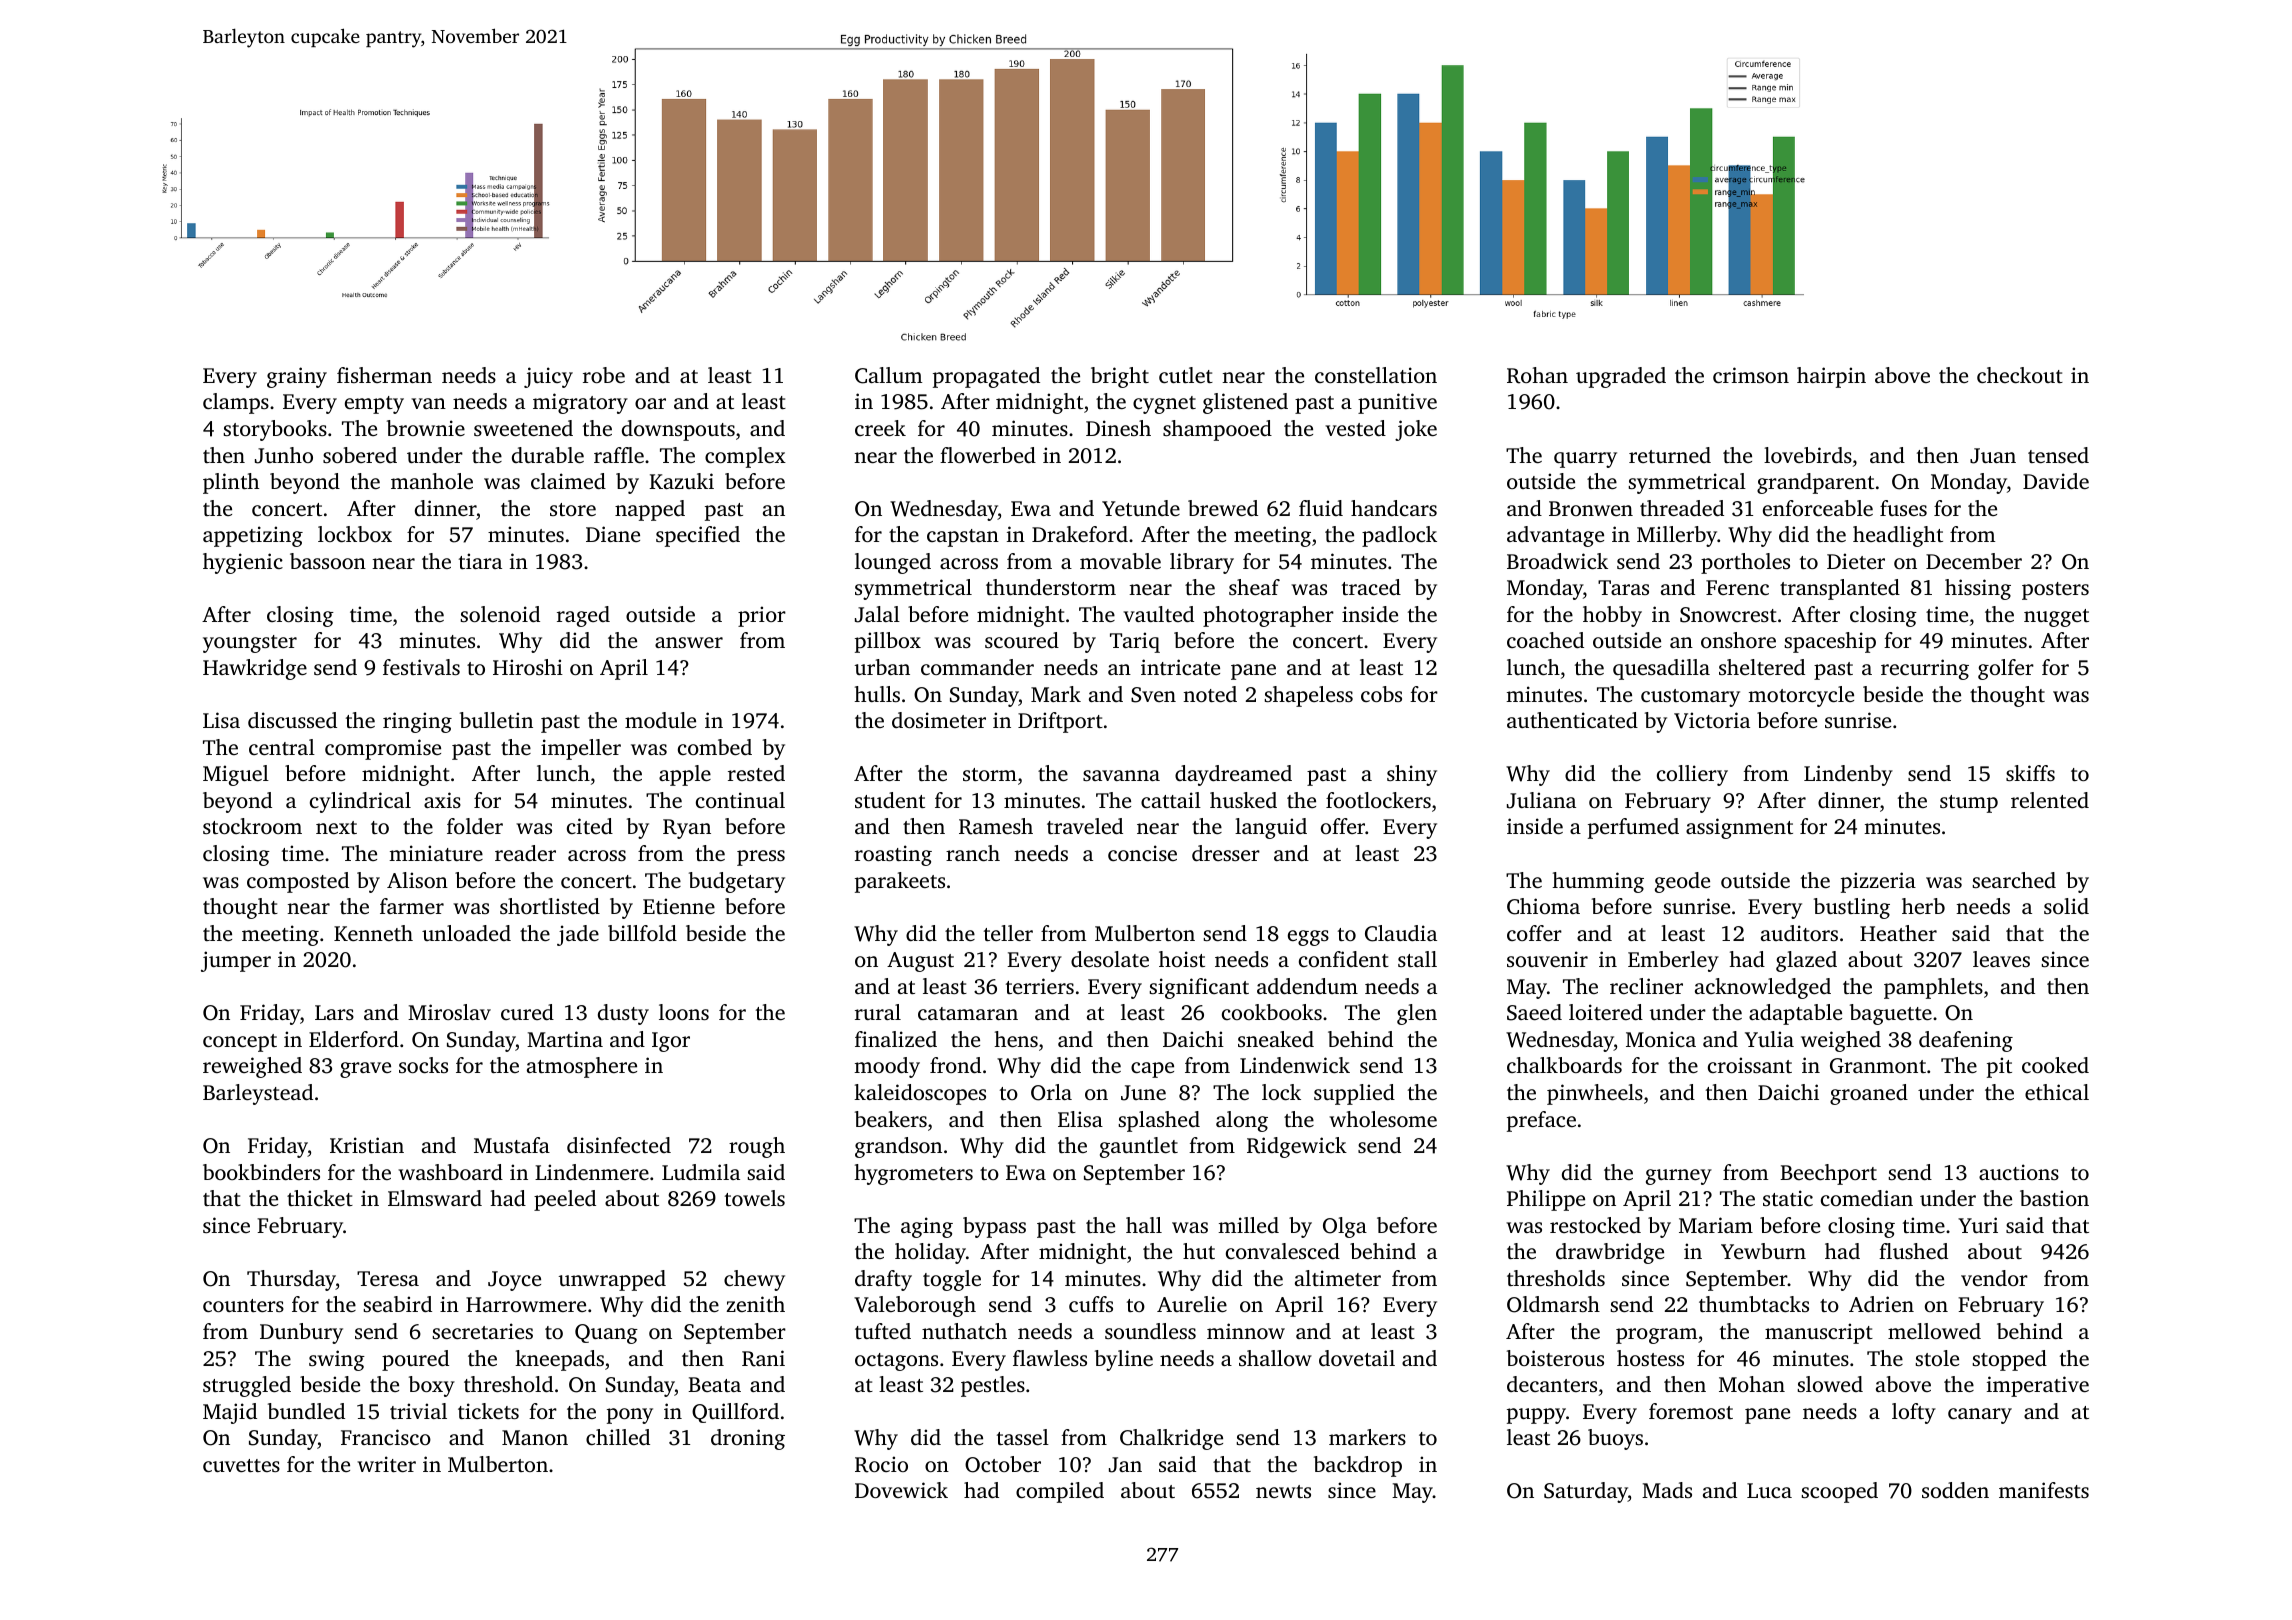  Describe the element at coordinates (243, 563) in the screenshot. I see `hygienic` at that location.
